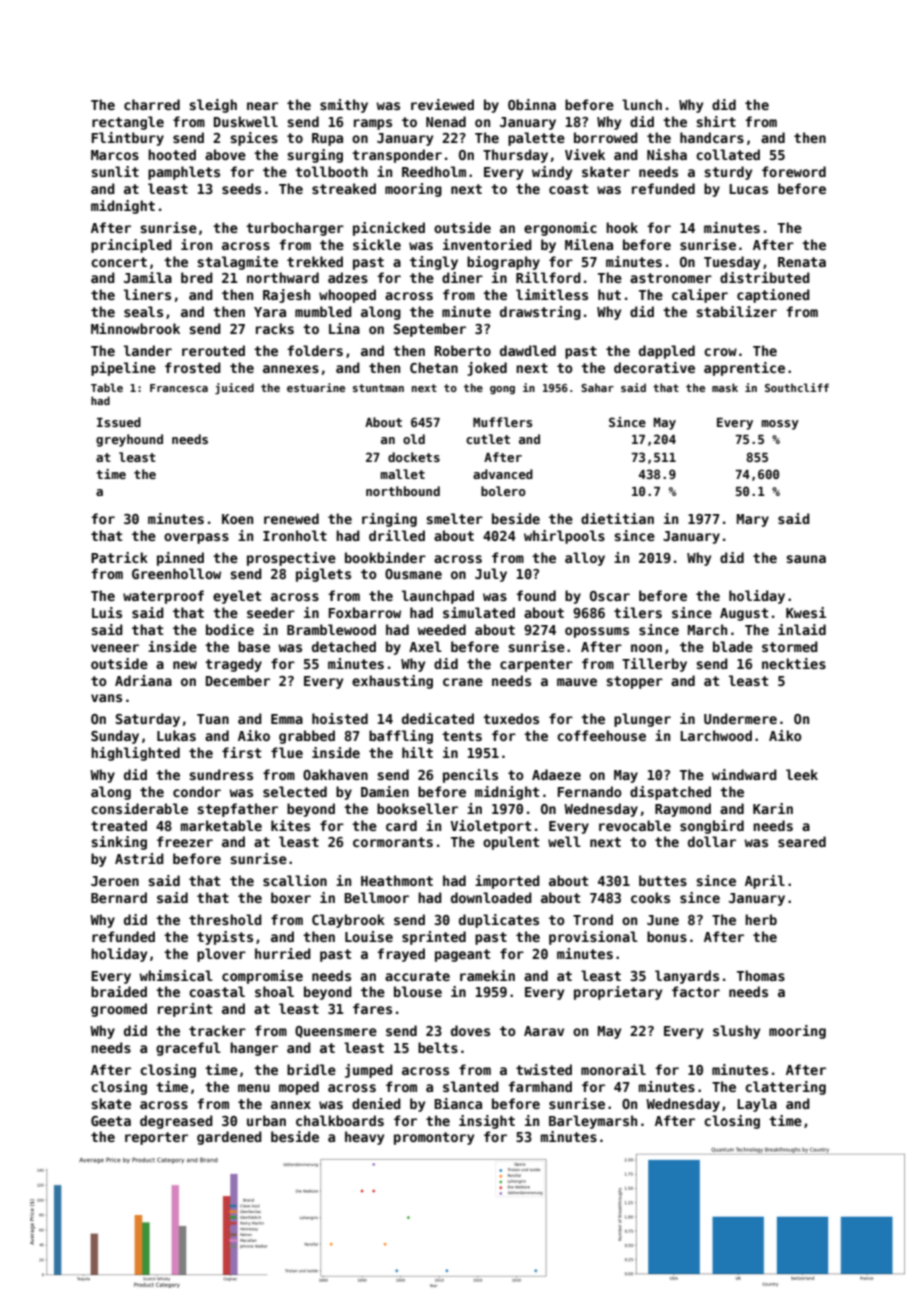 The width and height of the screenshot is (924, 1308). Describe the element at coordinates (446, 121) in the screenshot. I see `Nenad` at that location.
